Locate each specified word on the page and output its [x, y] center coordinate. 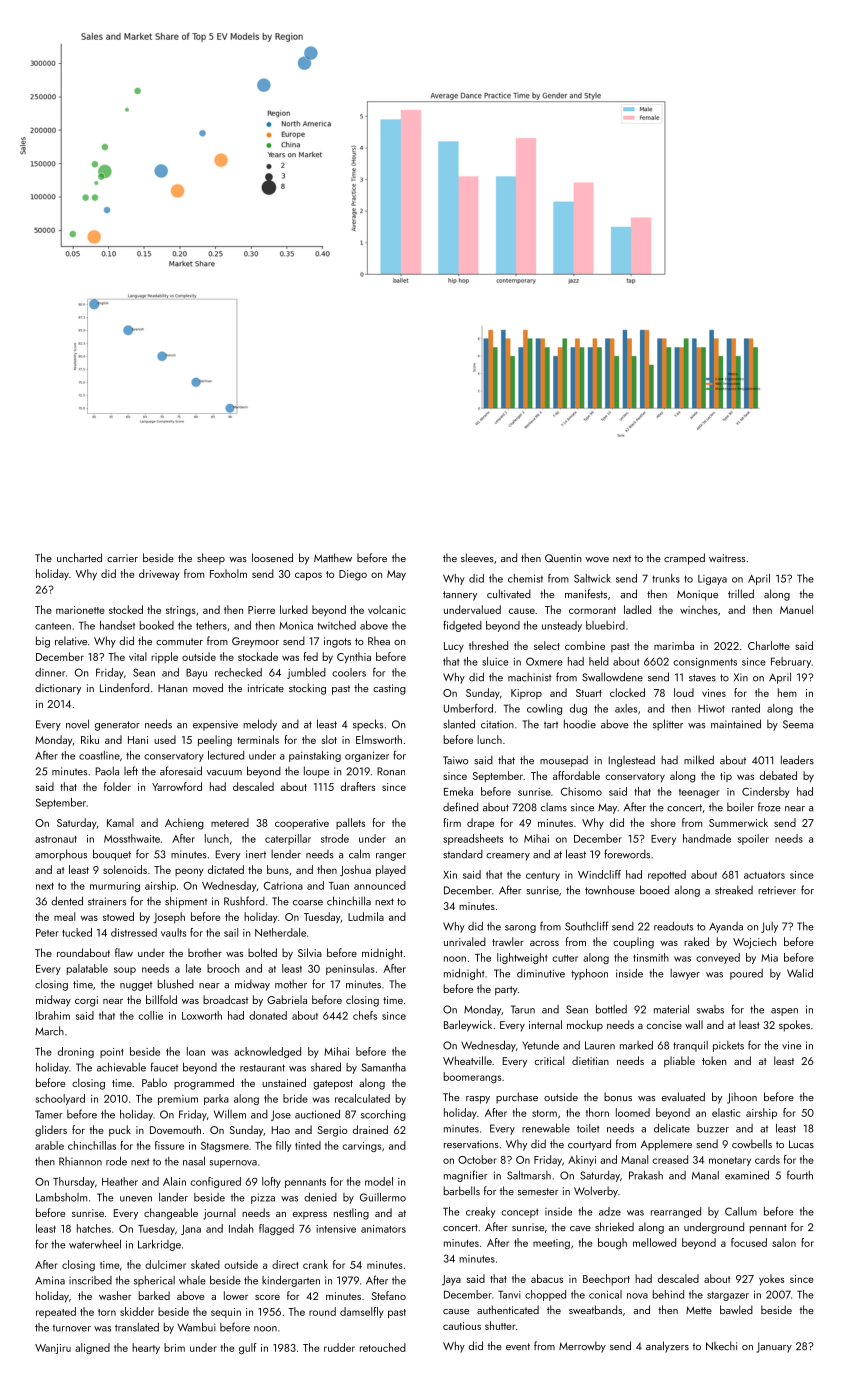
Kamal [120, 822]
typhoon [589, 974]
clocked [627, 692]
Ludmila [366, 916]
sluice [495, 661]
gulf [248, 1349]
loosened [272, 557]
